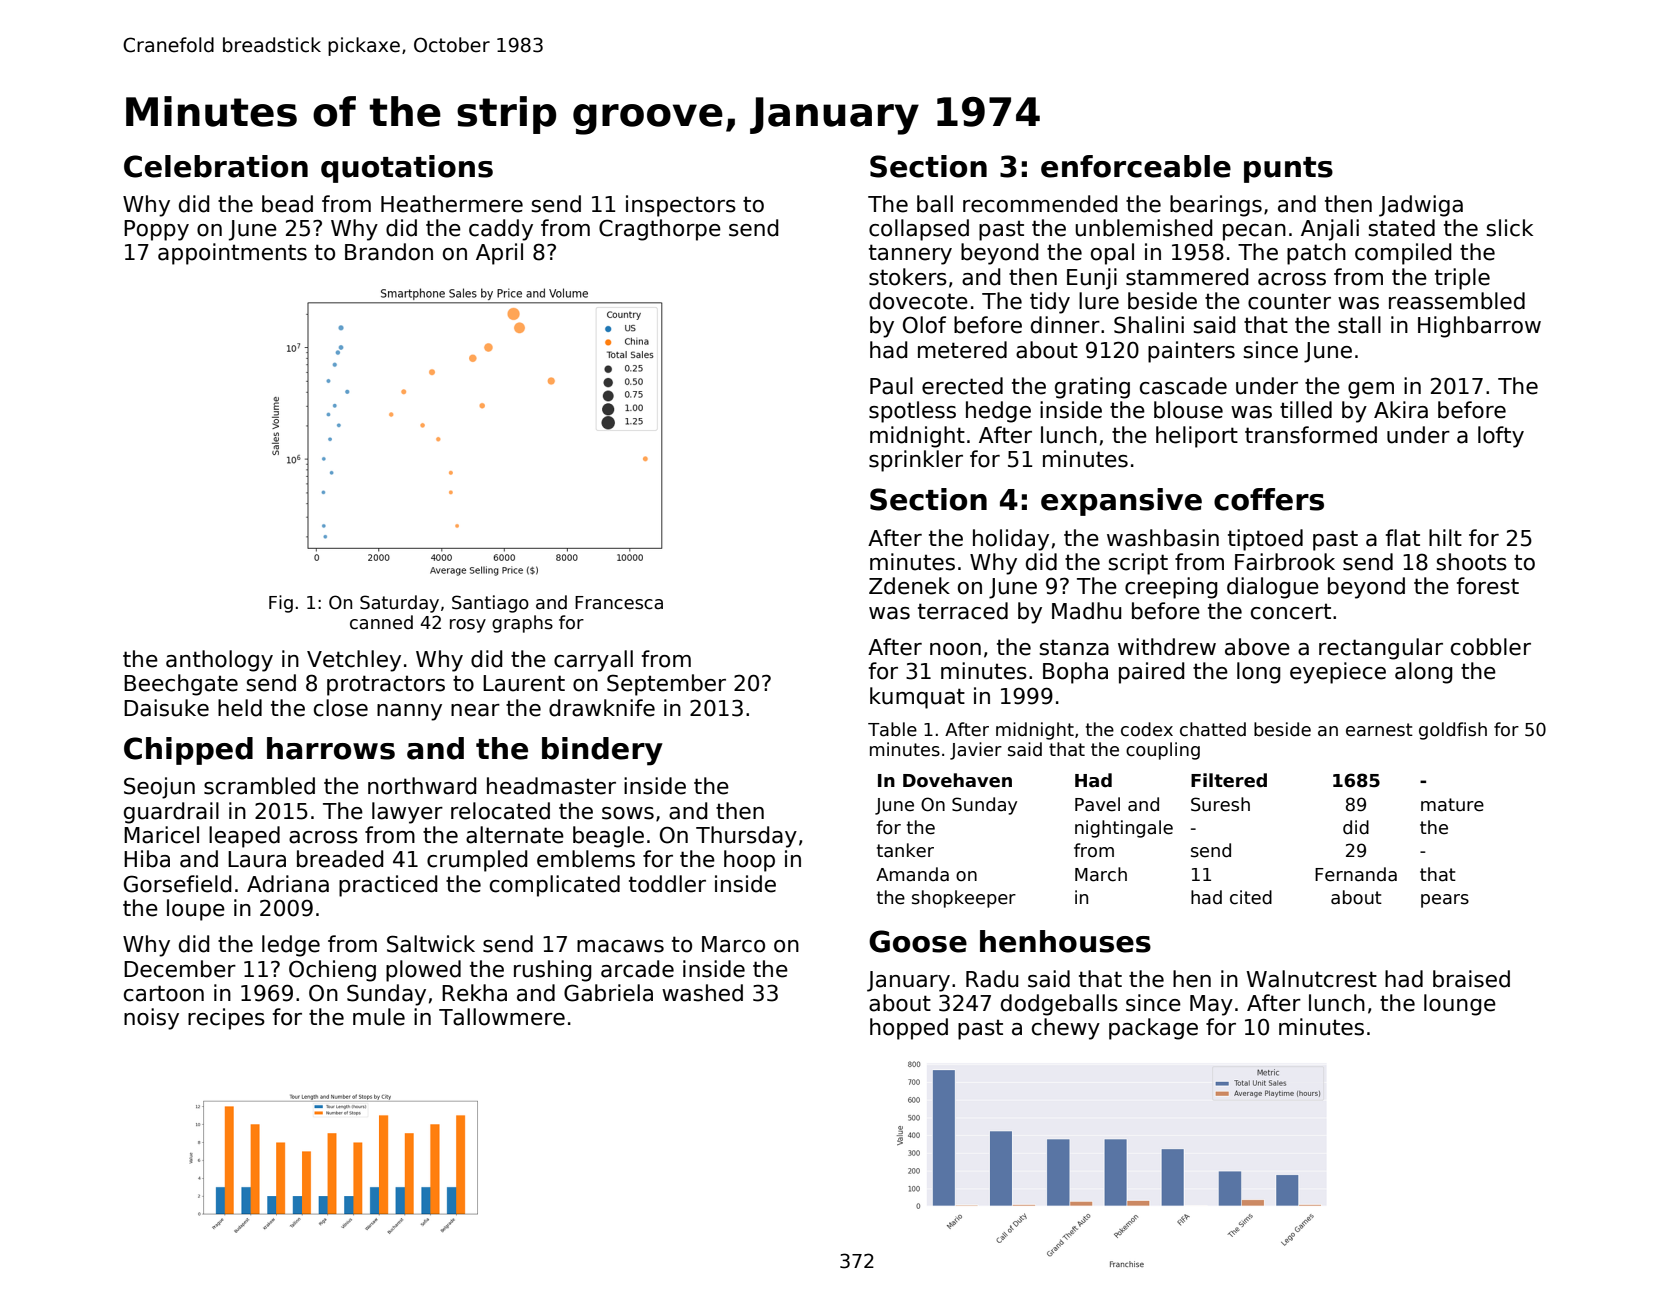  Describe the element at coordinates (1153, 1029) in the document. I see `package` at that location.
